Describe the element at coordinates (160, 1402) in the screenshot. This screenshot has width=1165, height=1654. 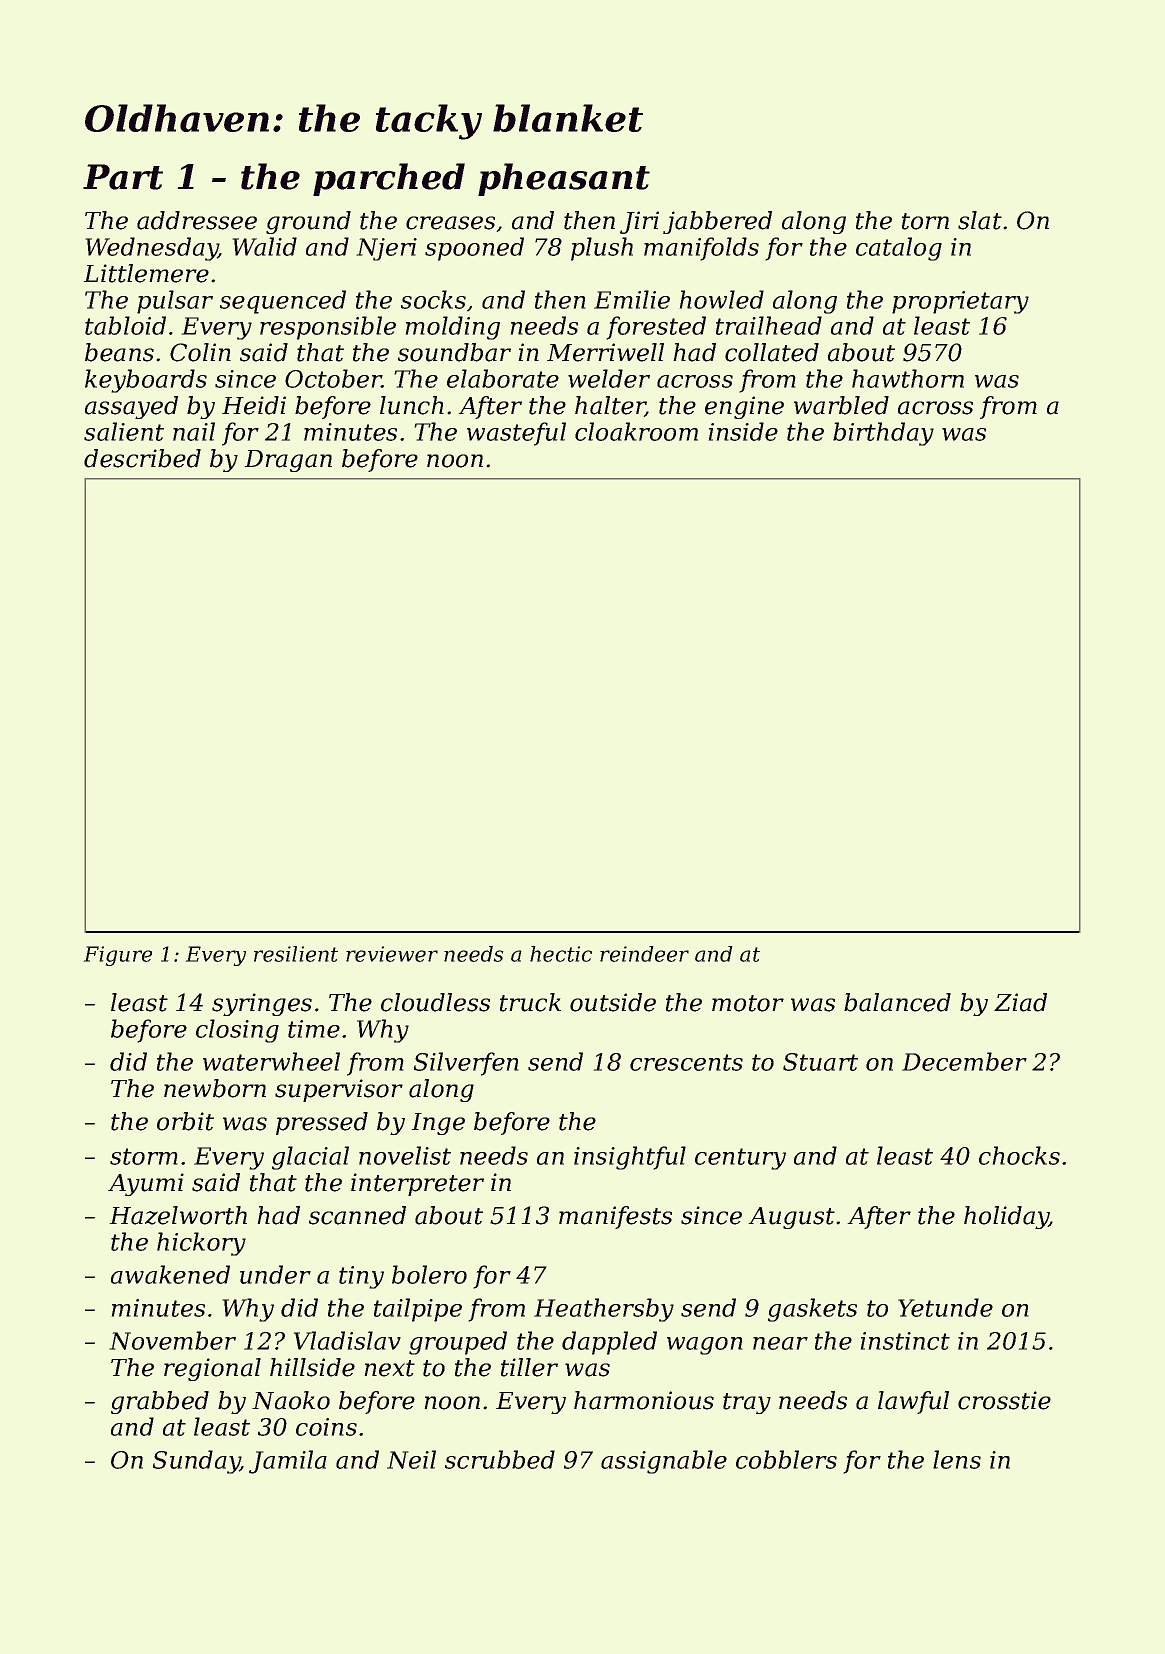
I see `grabbed` at that location.
